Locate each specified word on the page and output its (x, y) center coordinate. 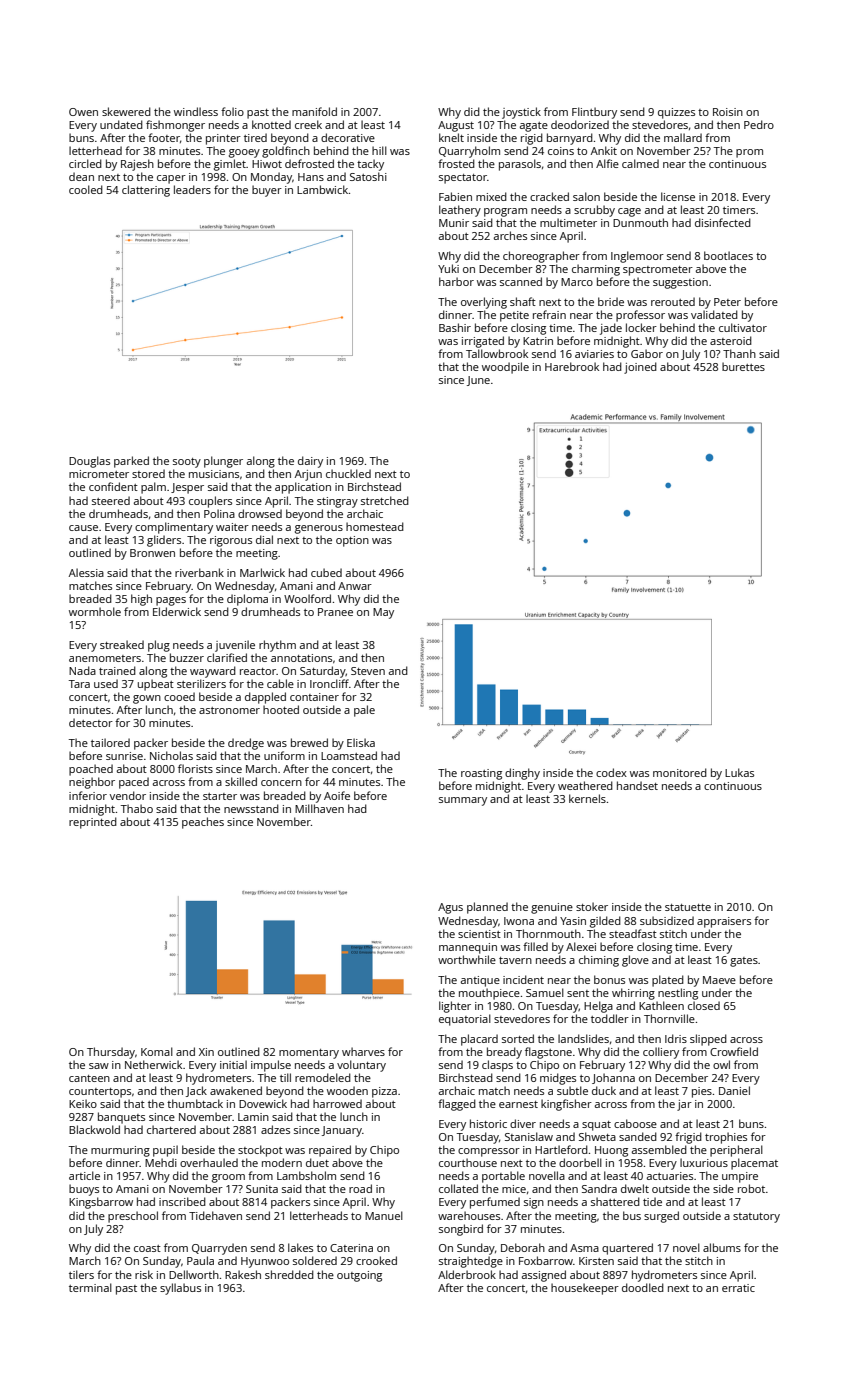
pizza (384, 1092)
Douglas (89, 462)
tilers (81, 1274)
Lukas (739, 772)
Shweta (597, 1136)
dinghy (522, 774)
